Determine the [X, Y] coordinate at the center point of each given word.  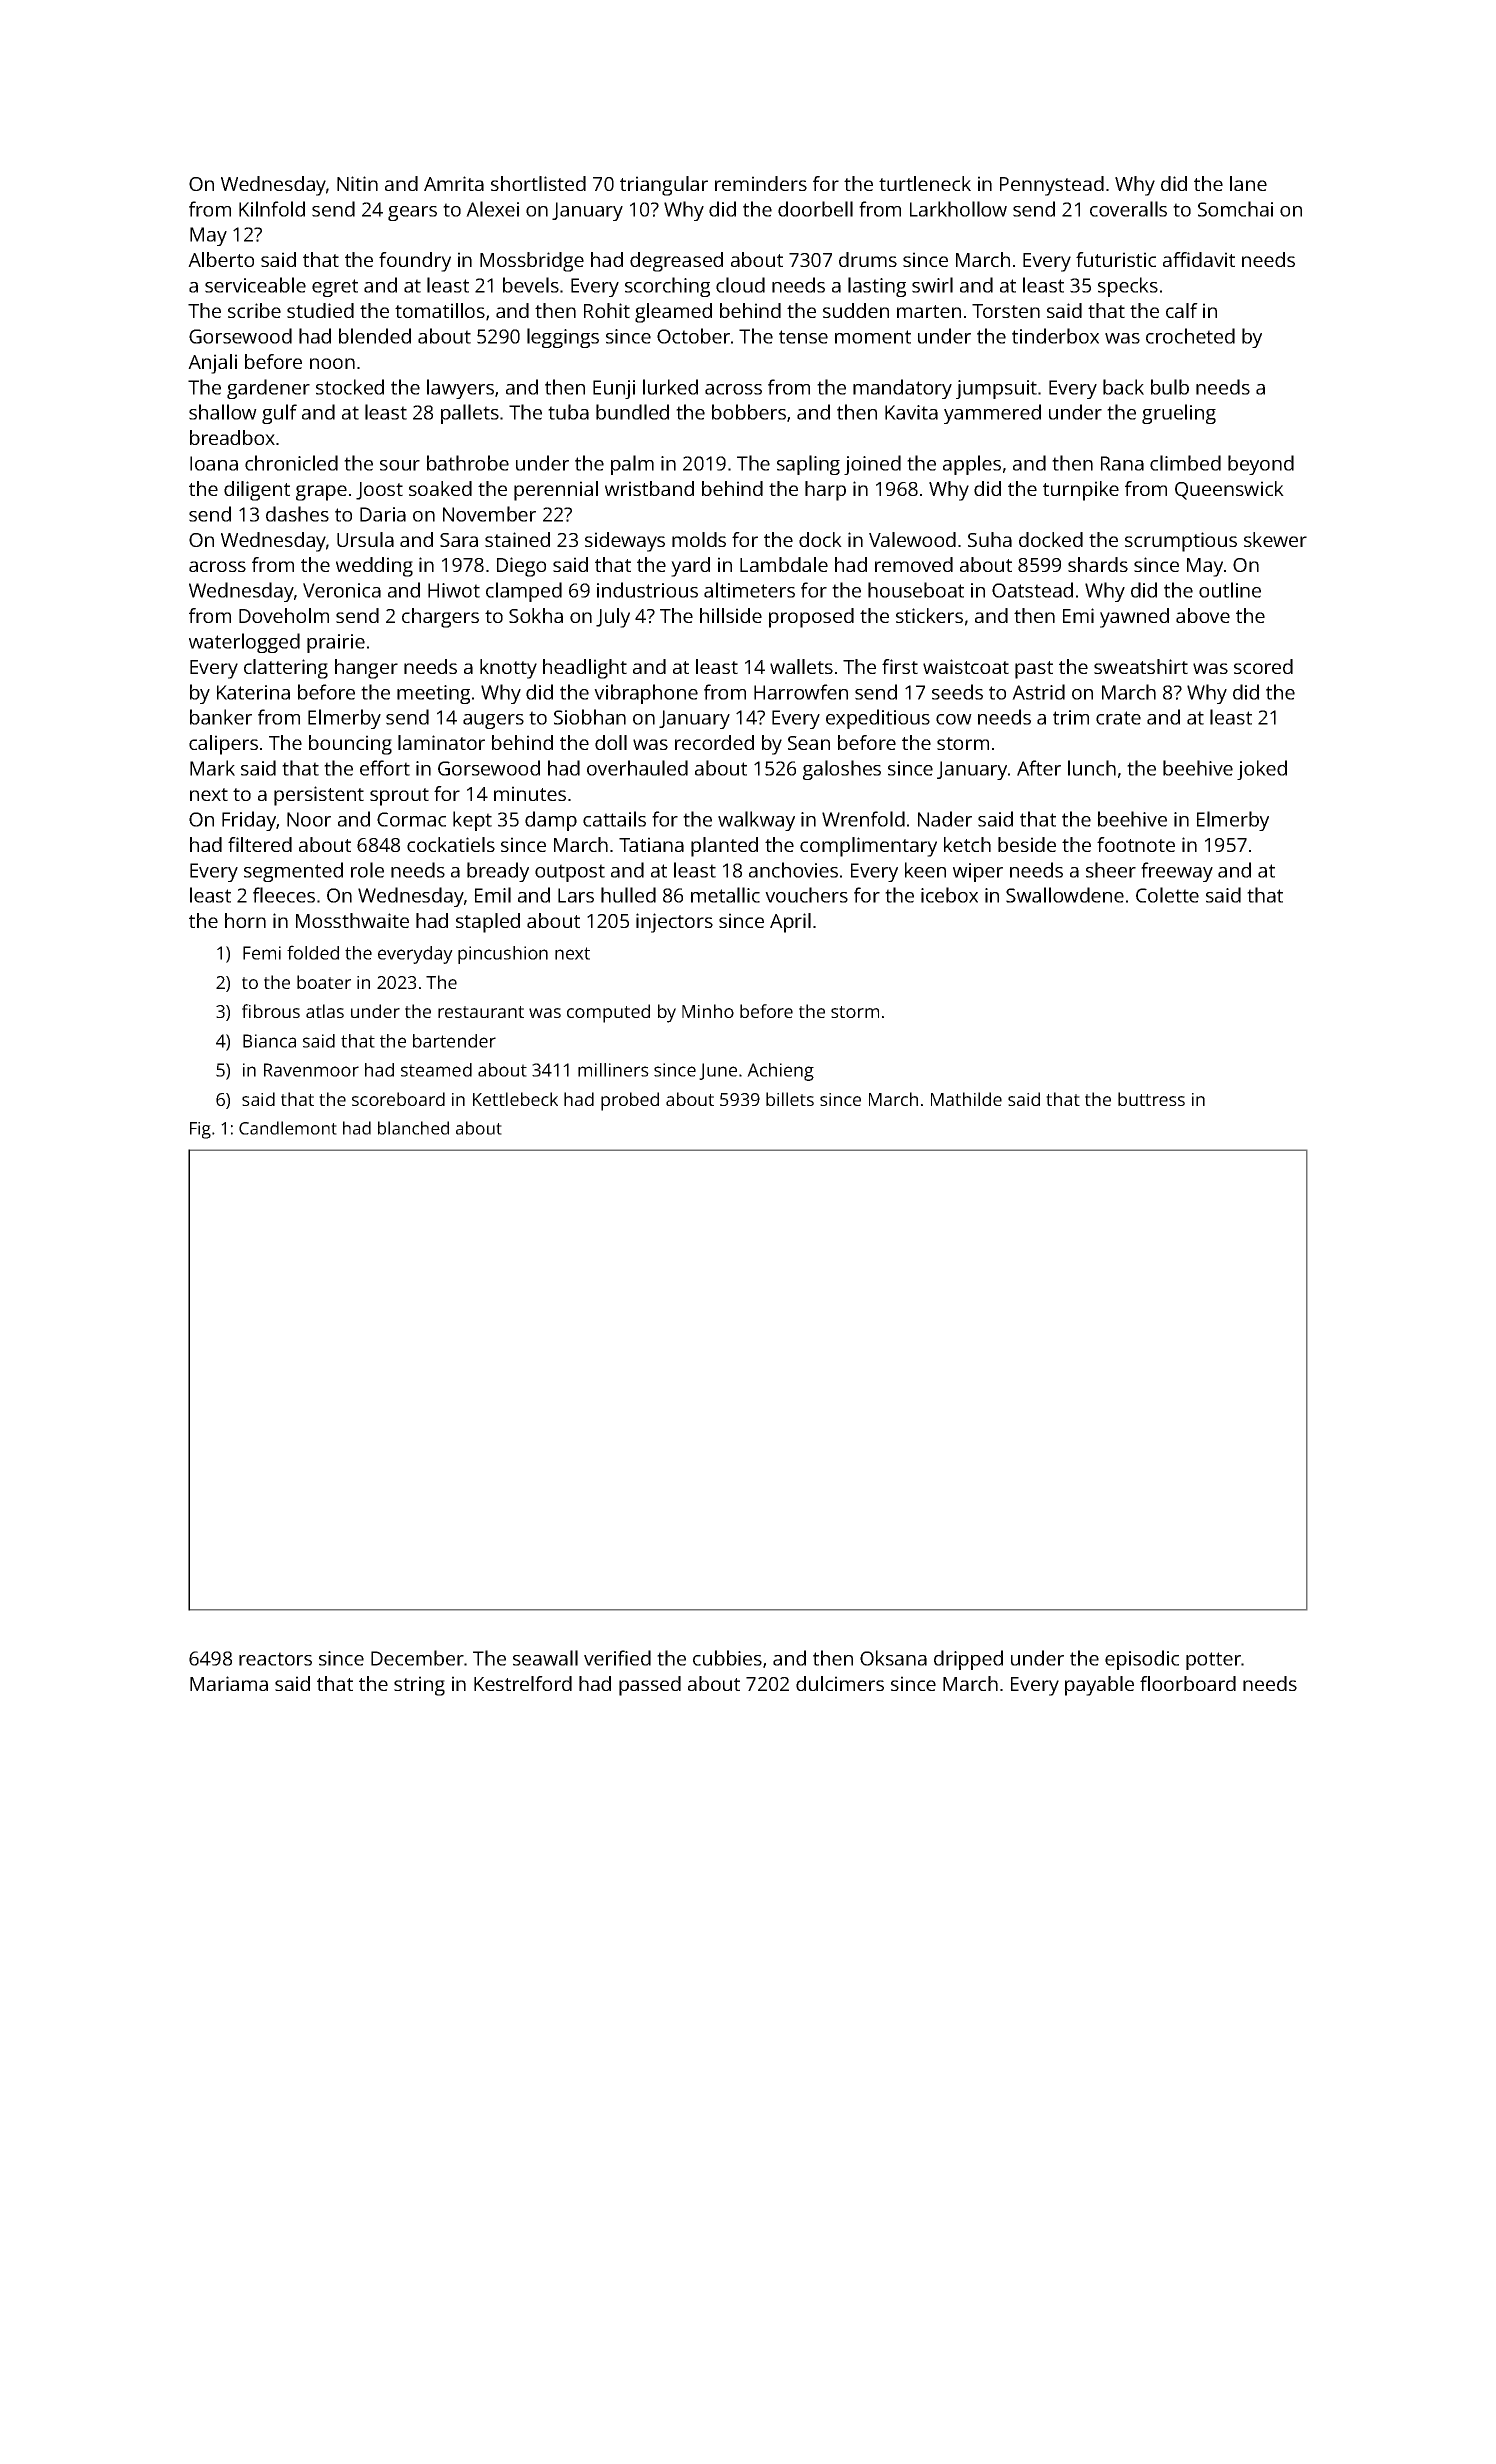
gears [412, 213]
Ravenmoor [311, 1070]
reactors [275, 1659]
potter [1214, 1661]
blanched [413, 1128]
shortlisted [538, 183]
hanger [366, 669]
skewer [1275, 539]
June [718, 1071]
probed [630, 1101]
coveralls [1128, 209]
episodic [1142, 1660]
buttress [1151, 1099]
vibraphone [646, 694]
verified [617, 1658]
